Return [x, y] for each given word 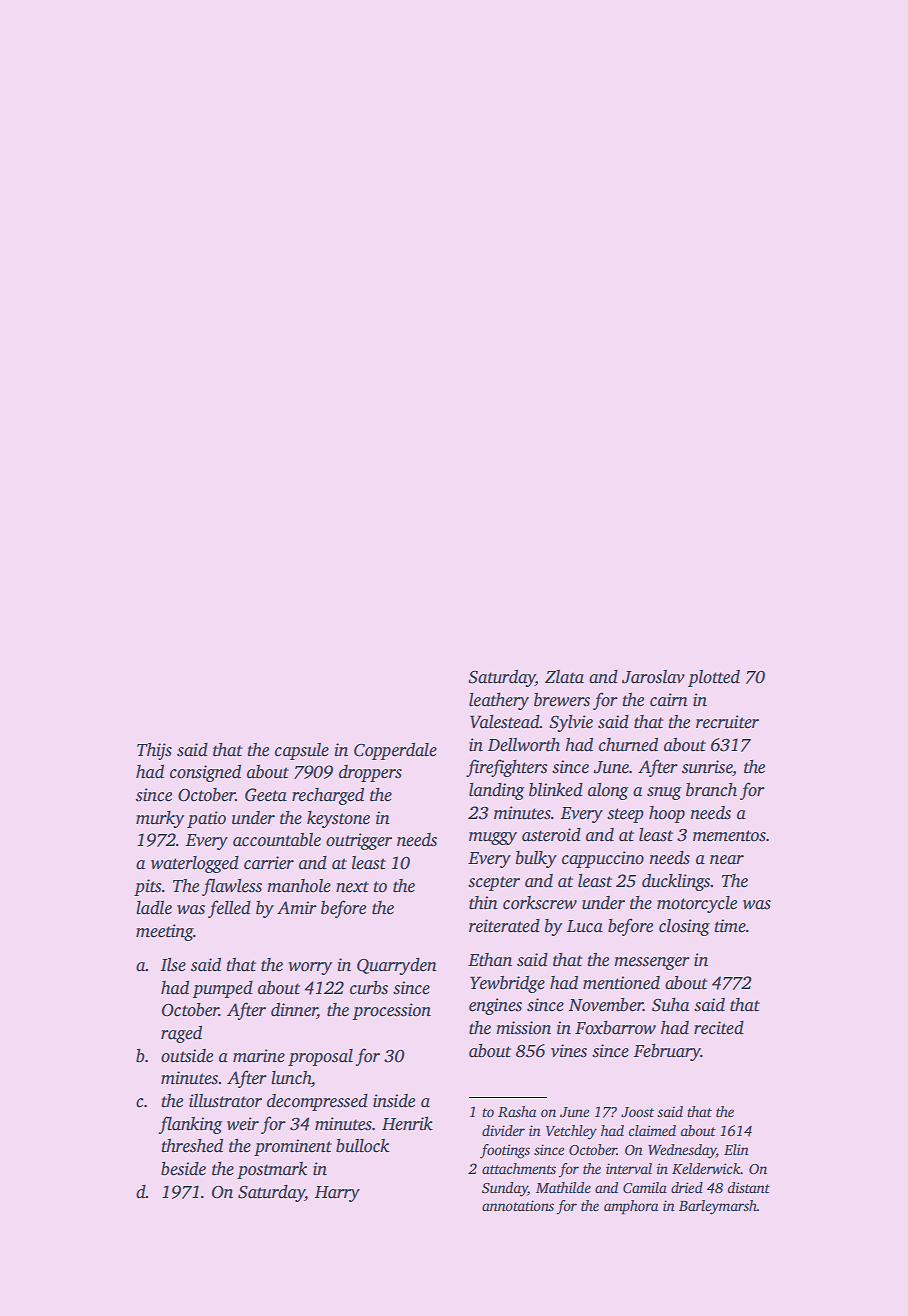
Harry [337, 1194]
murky [160, 819]
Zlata [564, 677]
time [730, 926]
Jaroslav [653, 677]
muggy [493, 838]
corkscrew [540, 903]
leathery [499, 701]
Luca [585, 926]
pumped [222, 989]
